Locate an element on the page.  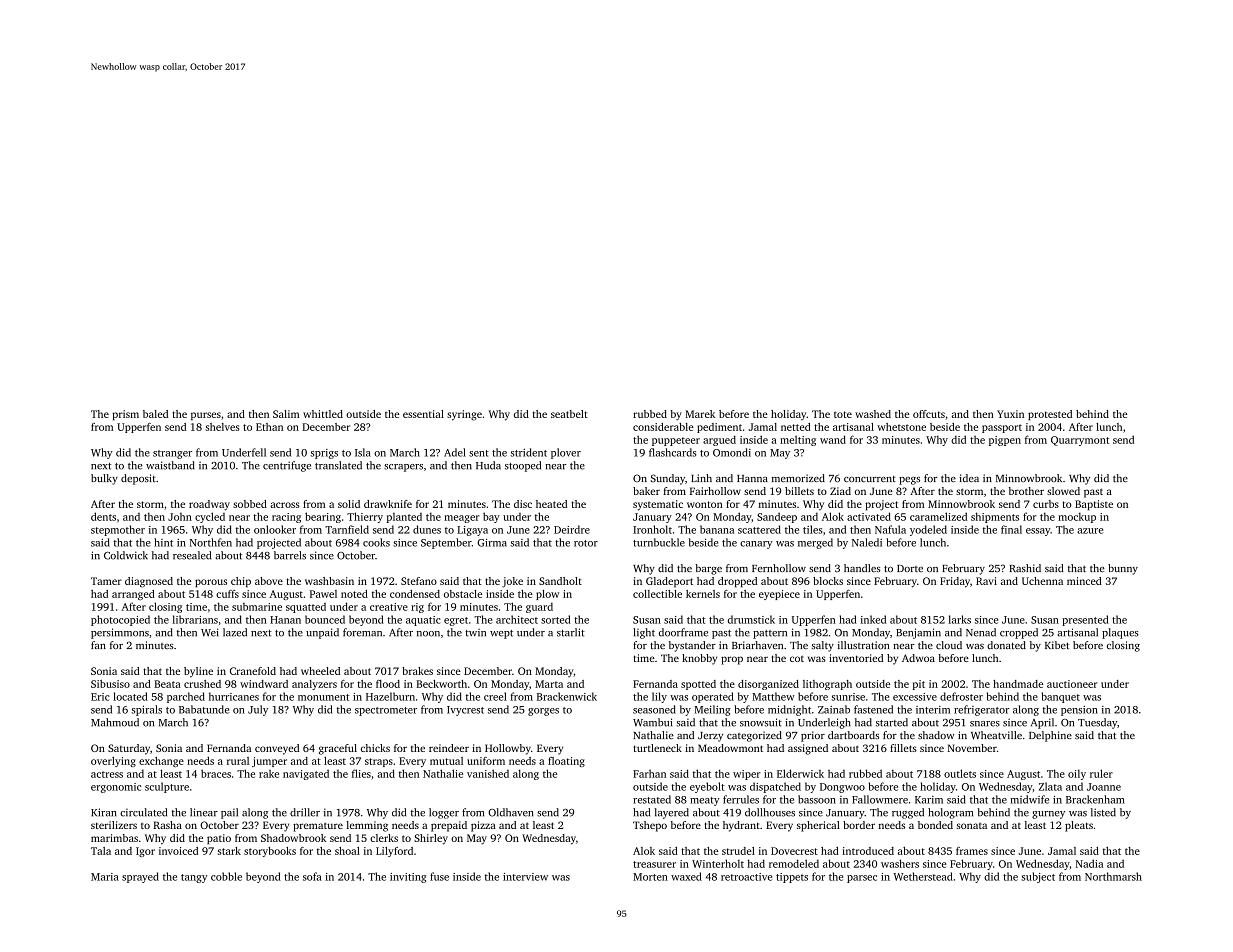
inviting is located at coordinates (408, 878).
